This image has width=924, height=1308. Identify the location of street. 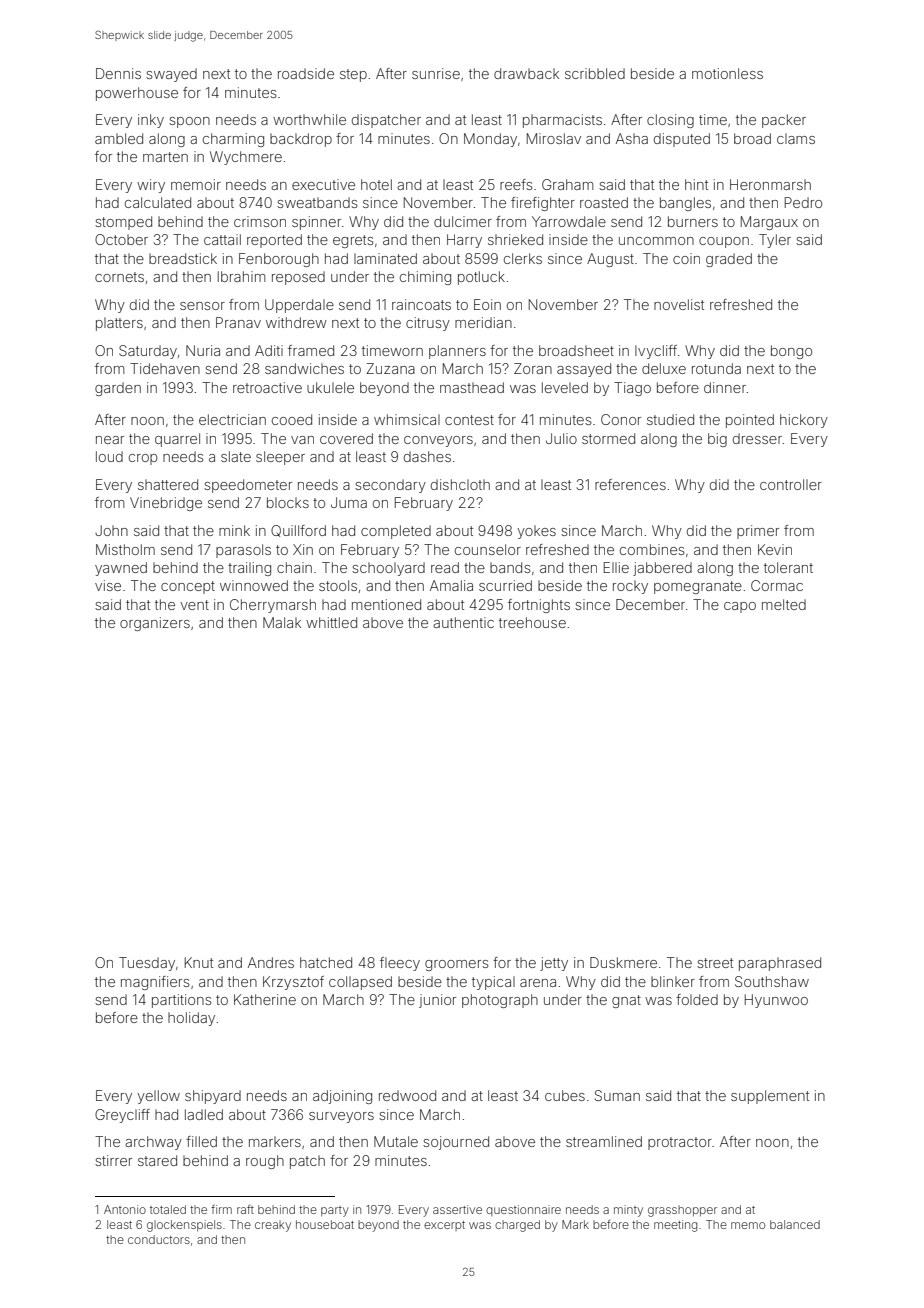
(715, 963).
